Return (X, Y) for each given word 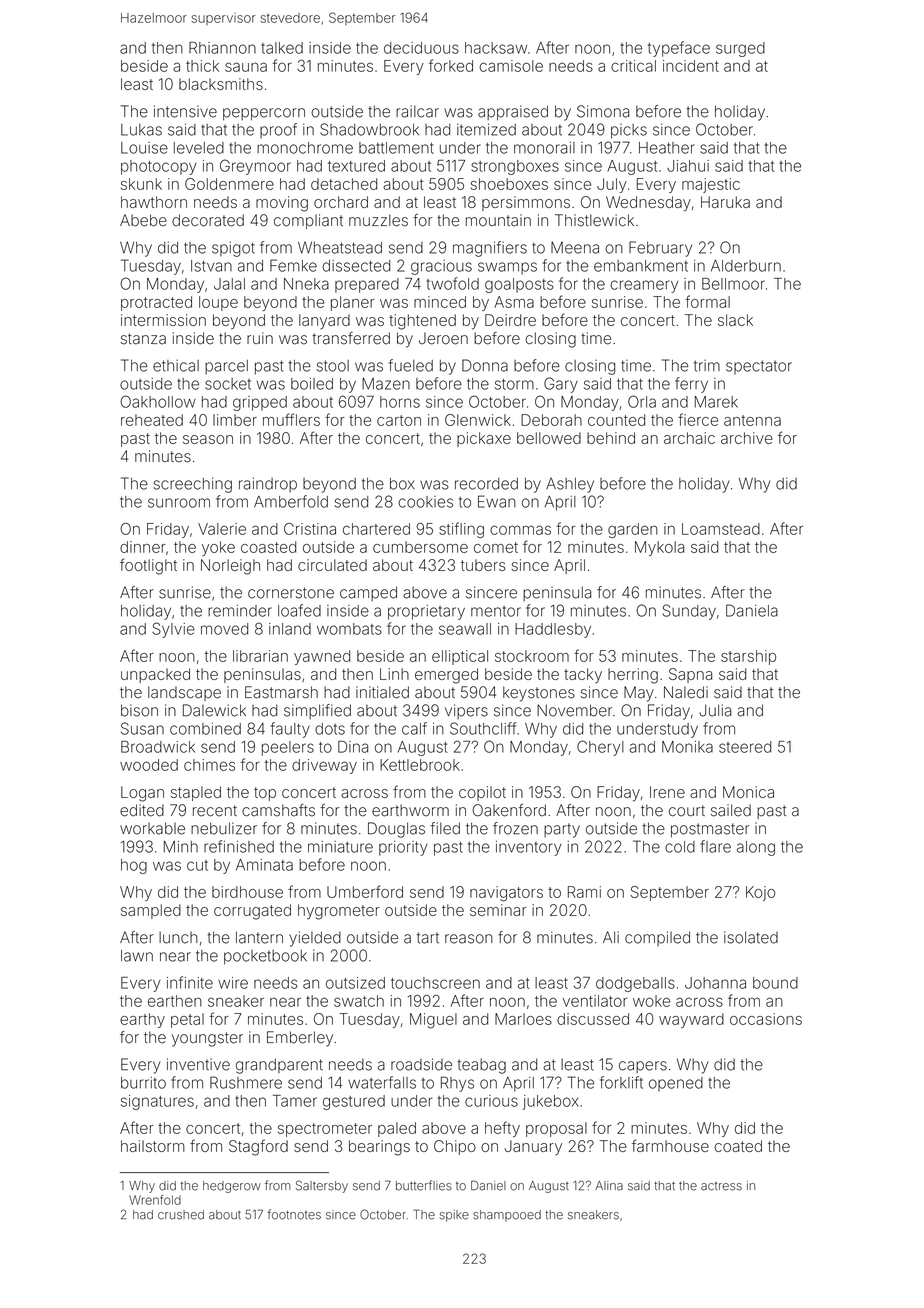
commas (520, 530)
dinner (143, 547)
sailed (731, 810)
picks (629, 131)
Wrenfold (155, 1200)
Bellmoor (733, 284)
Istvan (211, 266)
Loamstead (721, 529)
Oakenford (509, 810)
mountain (498, 220)
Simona (603, 111)
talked (282, 48)
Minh (181, 847)
